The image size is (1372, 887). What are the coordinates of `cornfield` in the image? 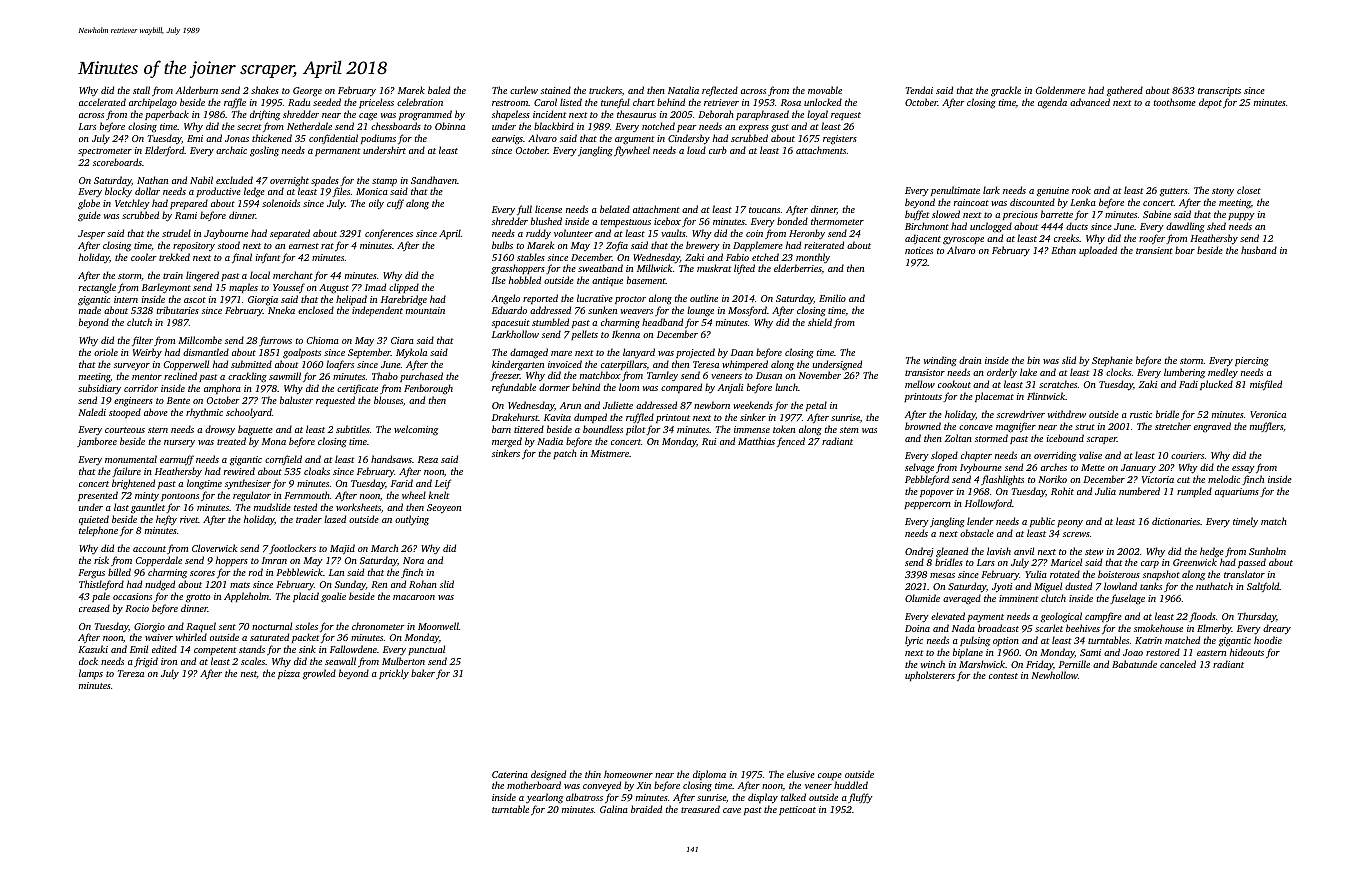 It's located at (283, 460).
